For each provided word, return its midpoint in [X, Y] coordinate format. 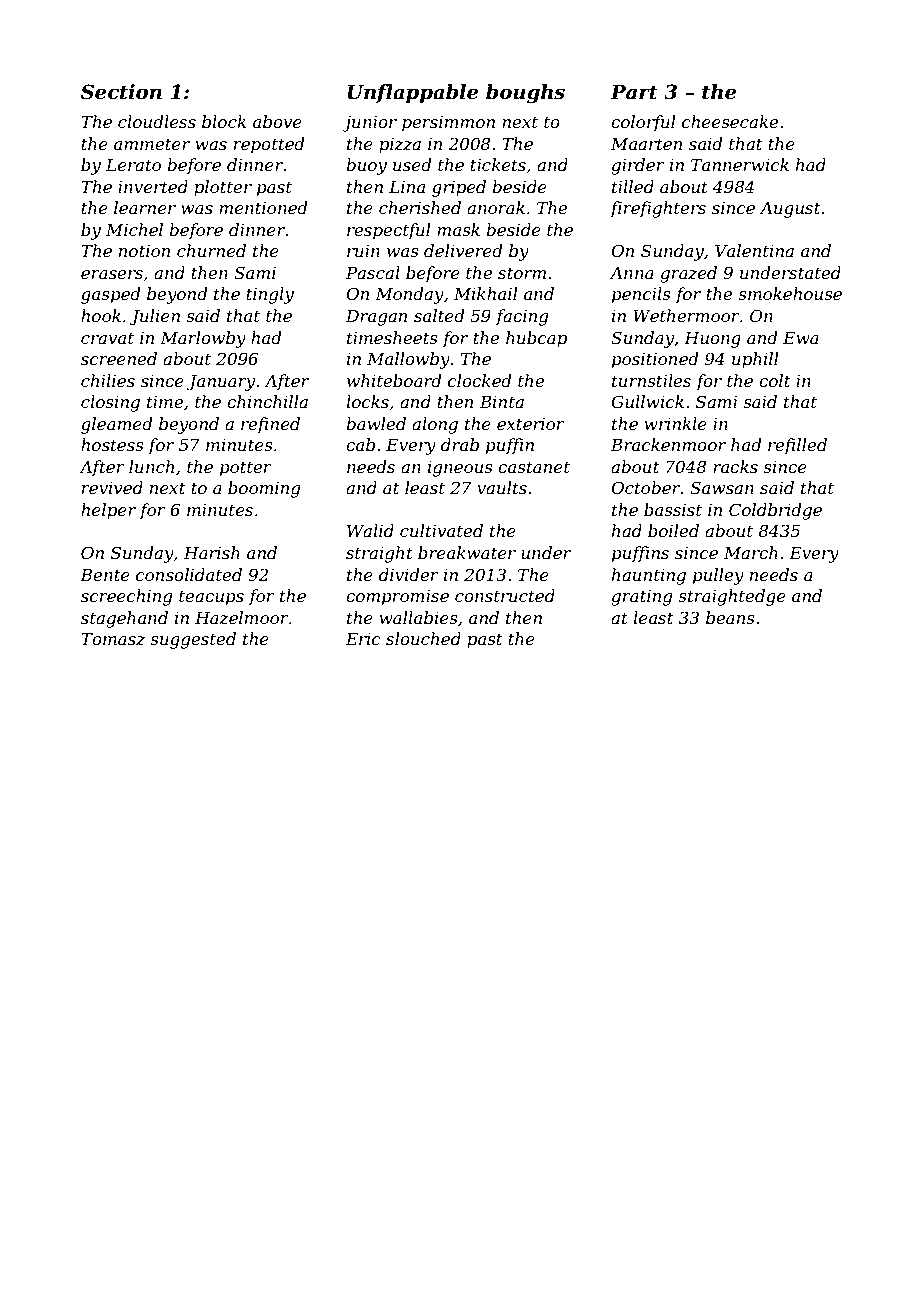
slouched [423, 638]
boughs [525, 94]
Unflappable [413, 93]
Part [634, 92]
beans [730, 617]
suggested [193, 640]
